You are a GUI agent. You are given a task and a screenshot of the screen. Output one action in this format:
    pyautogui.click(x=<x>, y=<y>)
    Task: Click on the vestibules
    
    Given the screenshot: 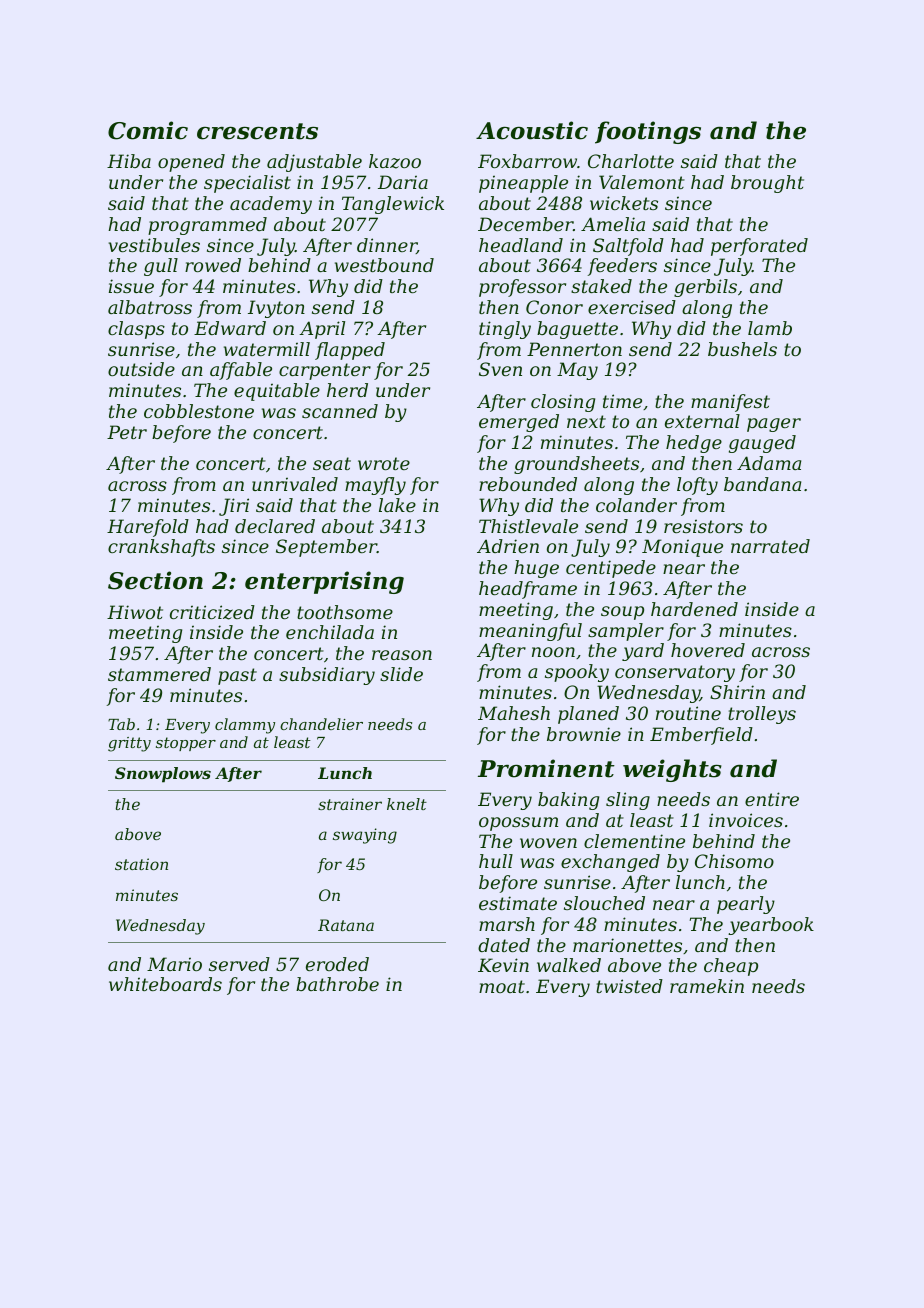 What is the action you would take?
    pyautogui.click(x=154, y=245)
